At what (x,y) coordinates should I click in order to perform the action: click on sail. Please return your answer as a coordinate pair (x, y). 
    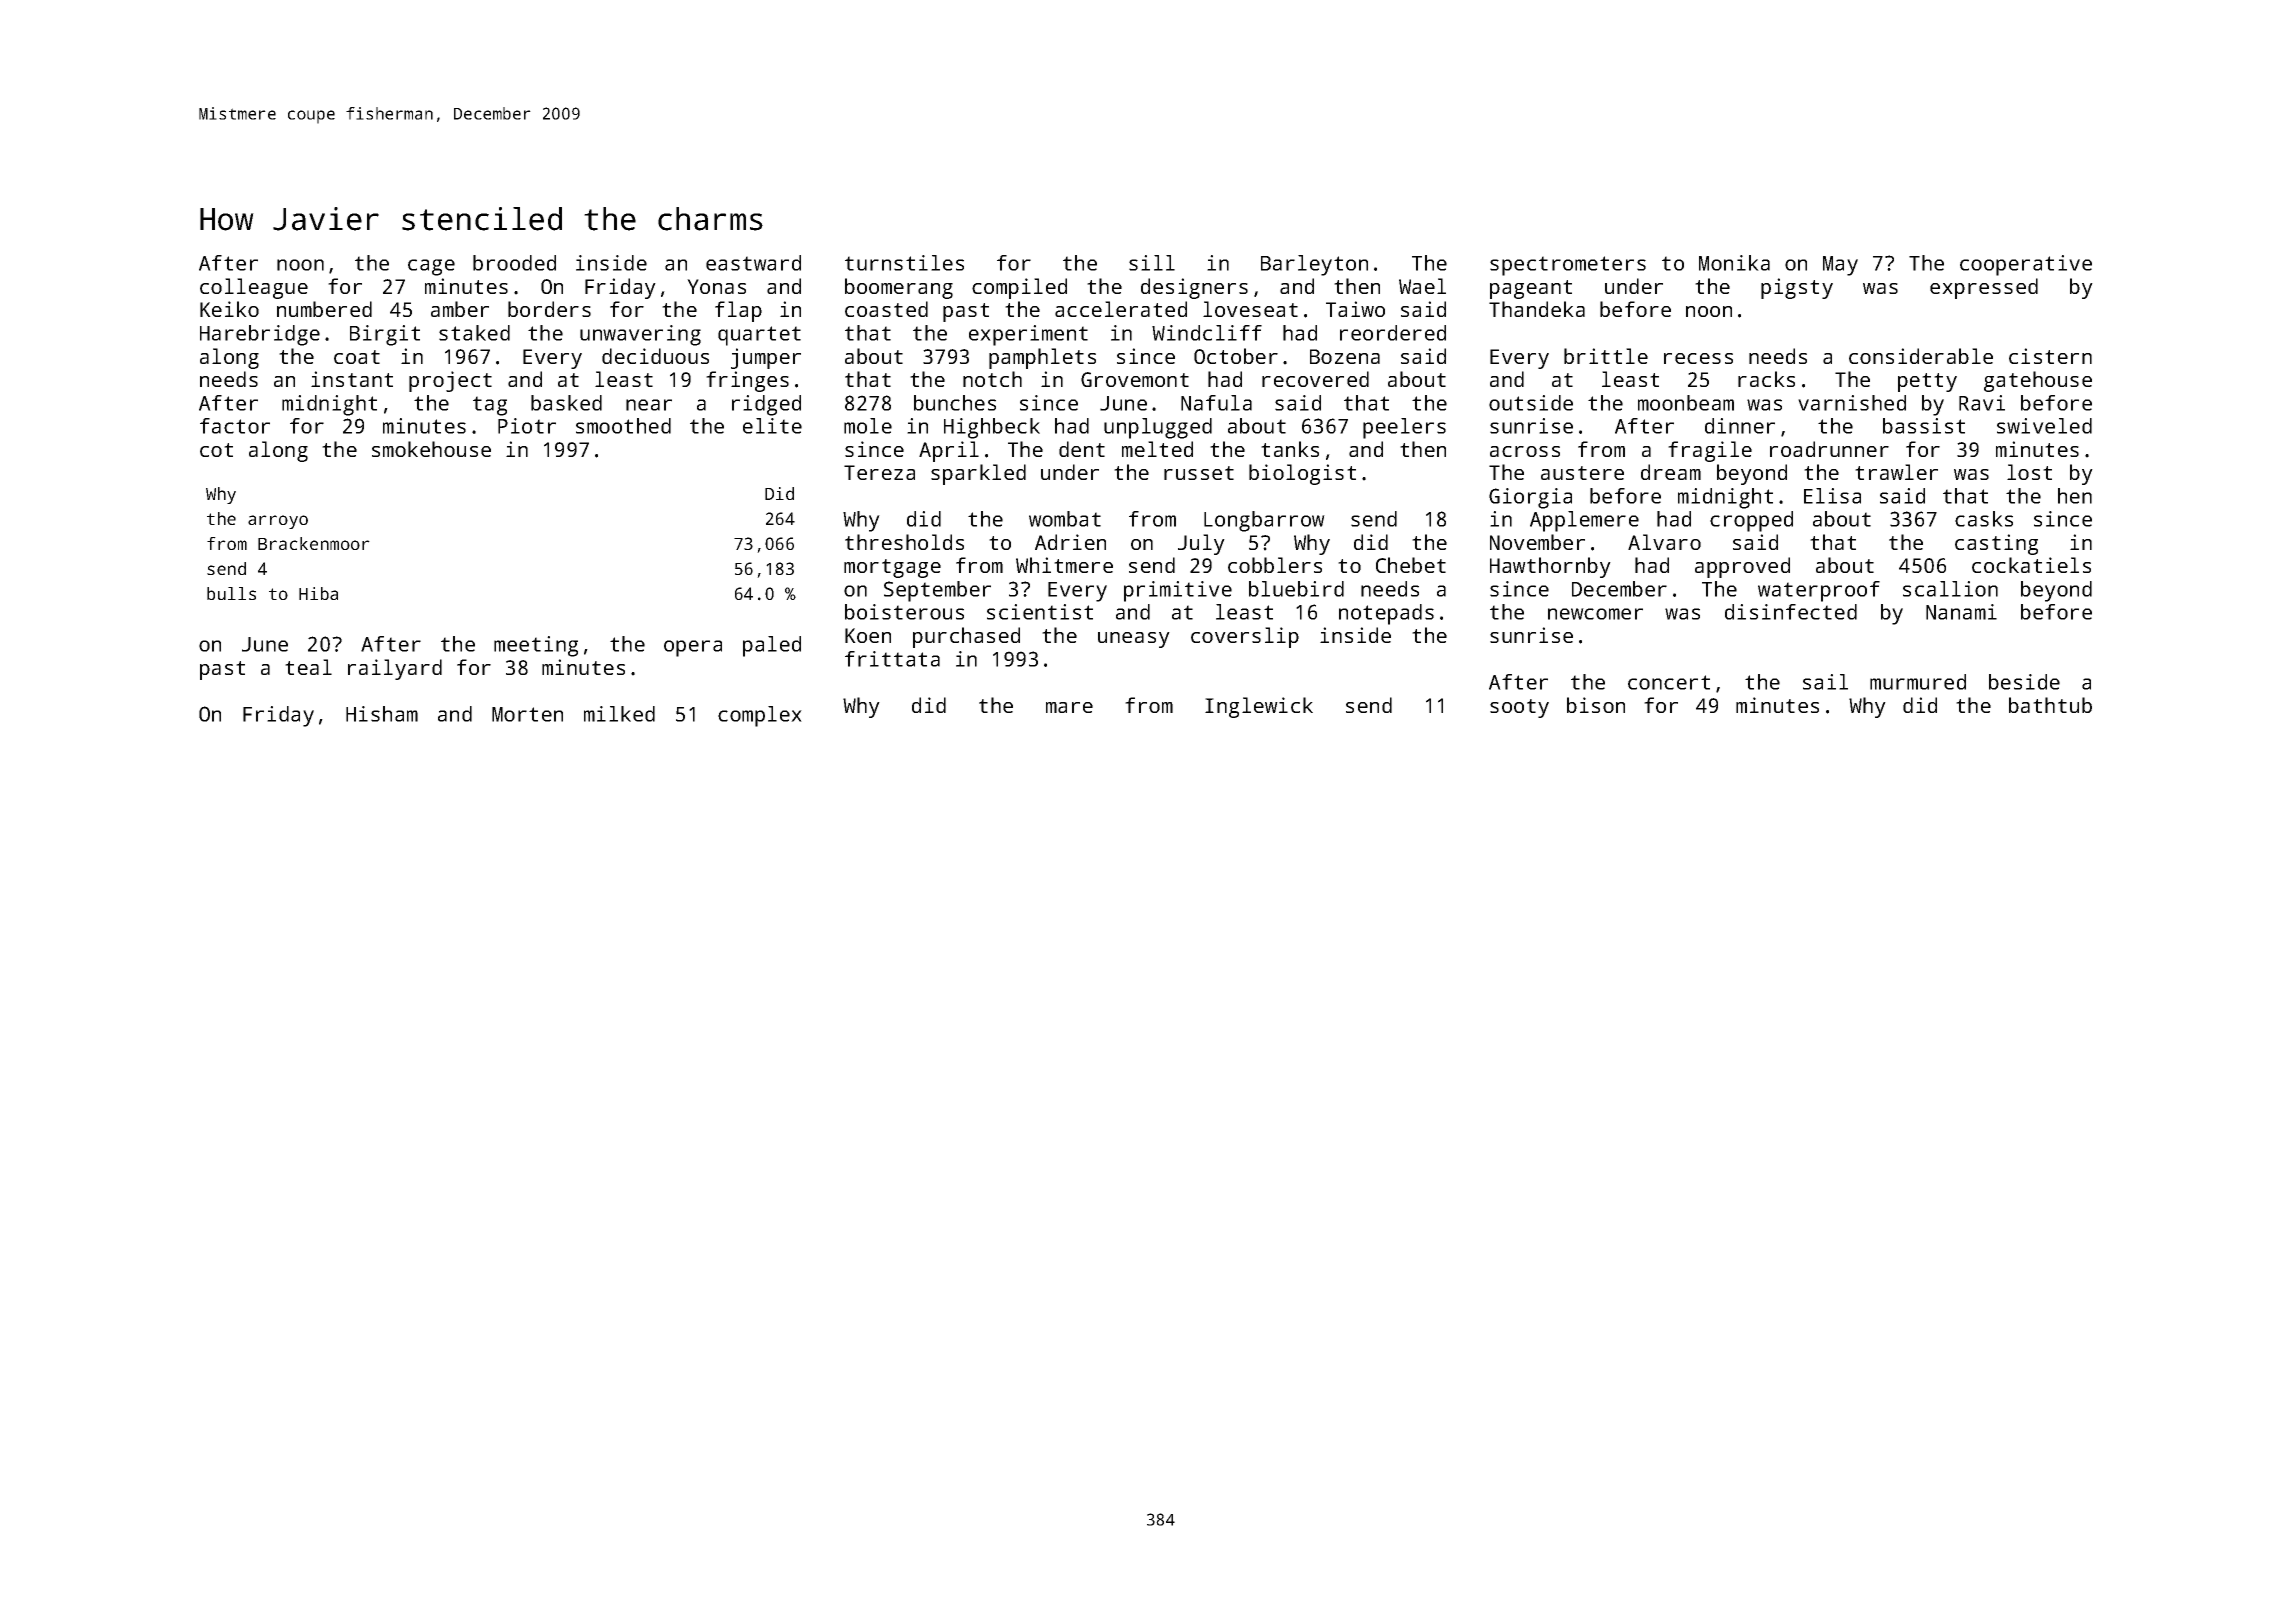
    Looking at the image, I should click on (1825, 682).
